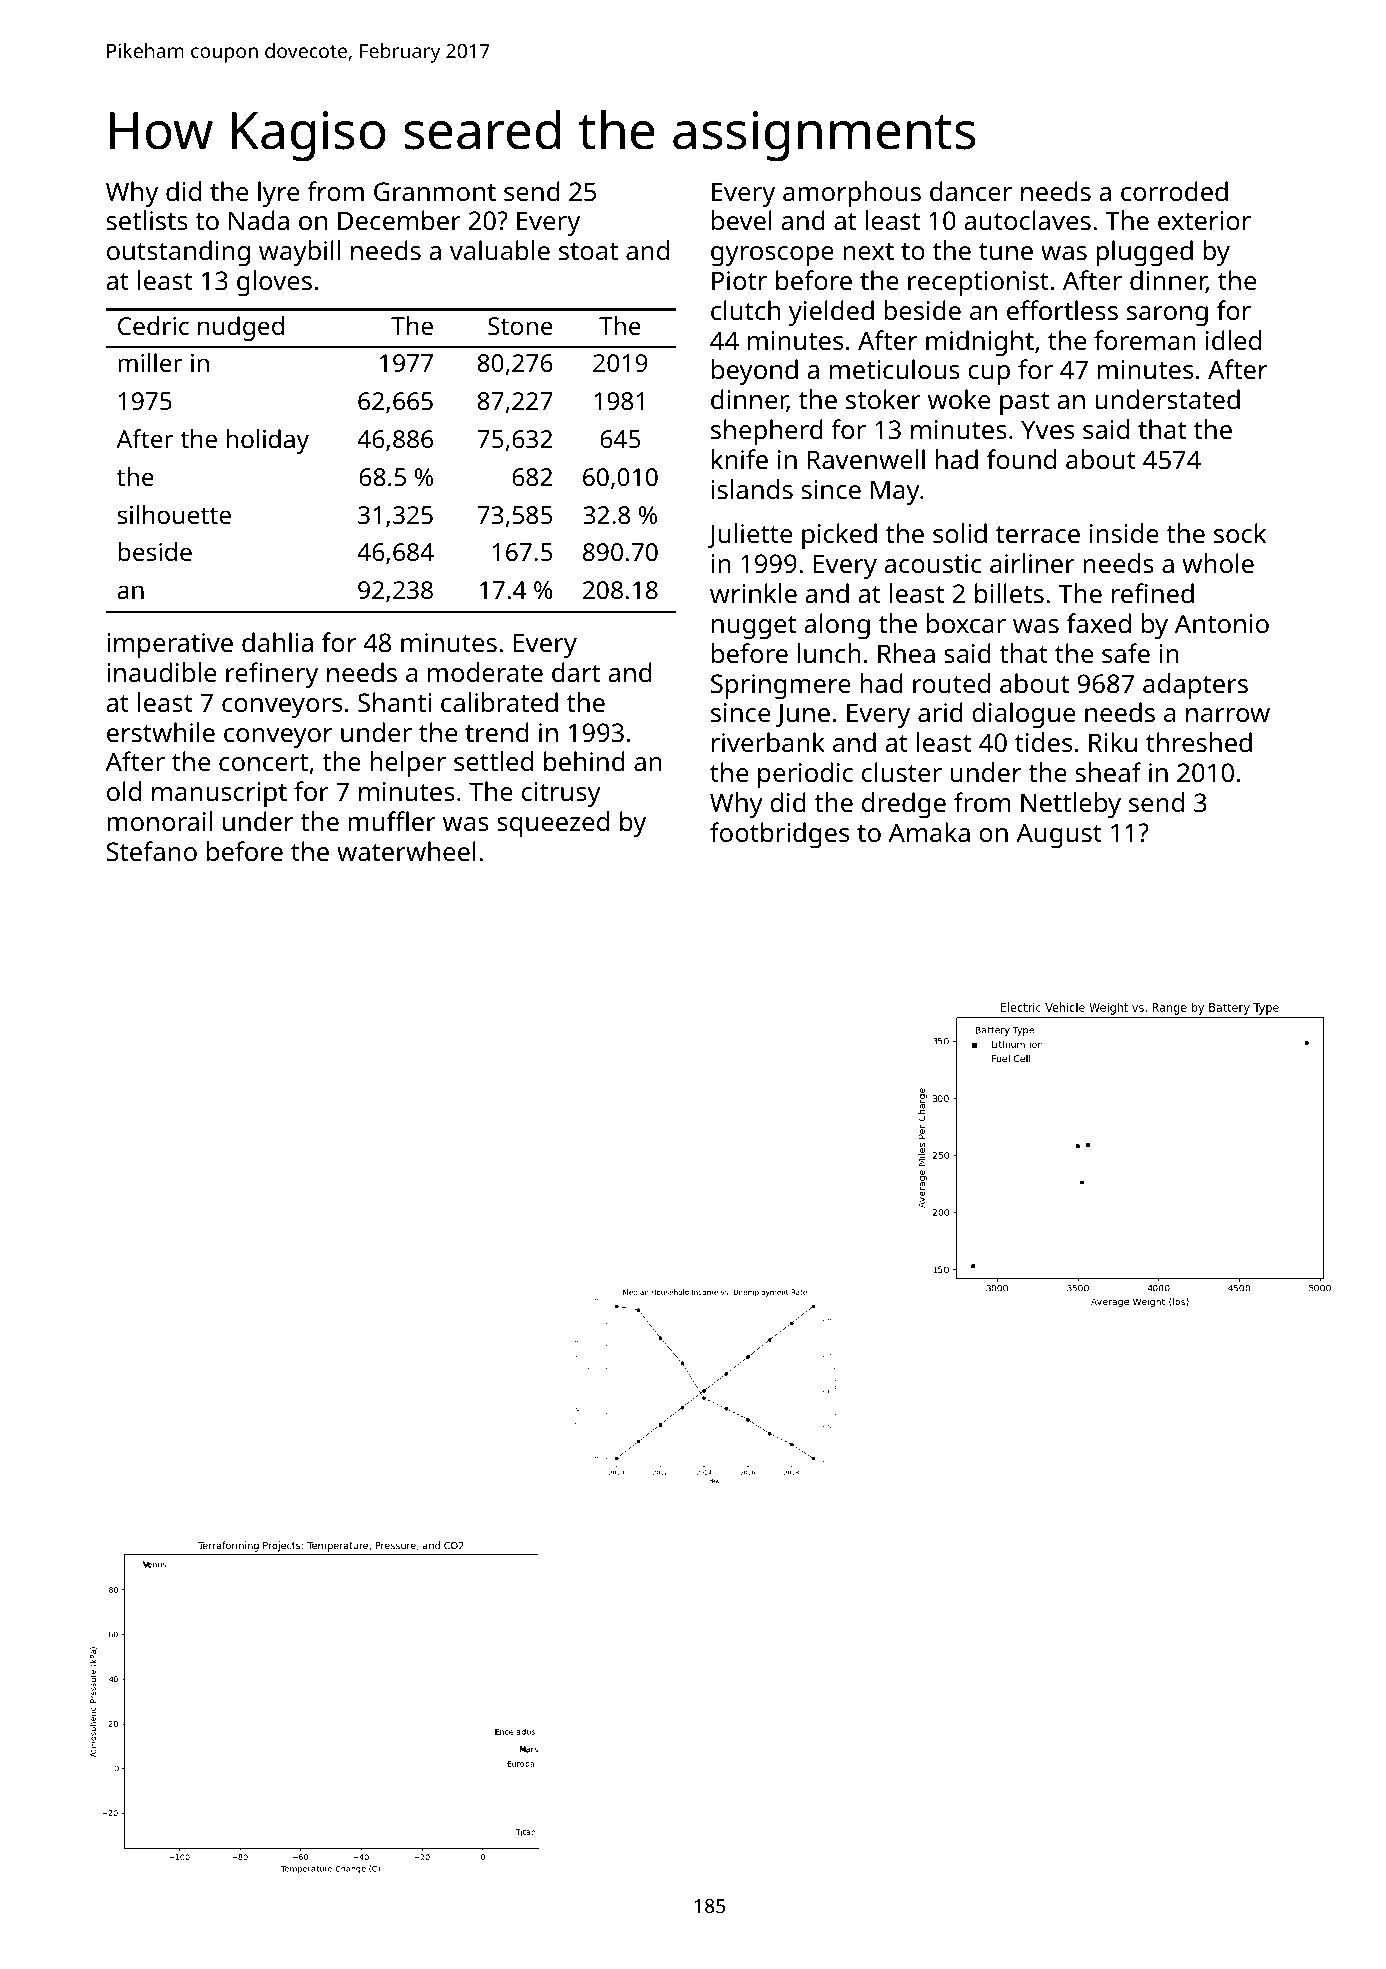  I want to click on Nada, so click(259, 220).
